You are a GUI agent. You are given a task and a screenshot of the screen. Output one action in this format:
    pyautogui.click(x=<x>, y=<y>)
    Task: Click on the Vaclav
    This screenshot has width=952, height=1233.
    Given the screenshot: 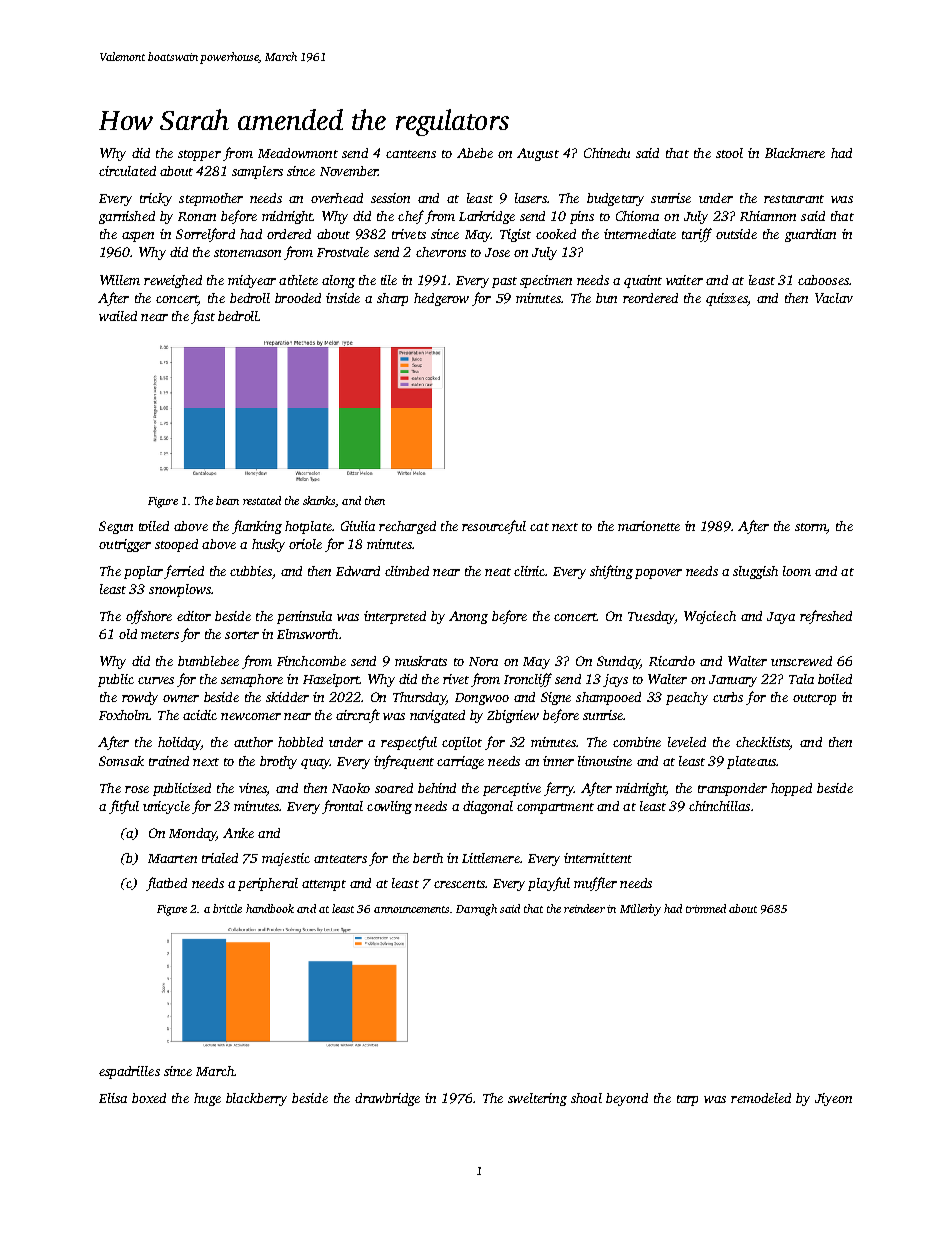 What is the action you would take?
    pyautogui.click(x=834, y=298)
